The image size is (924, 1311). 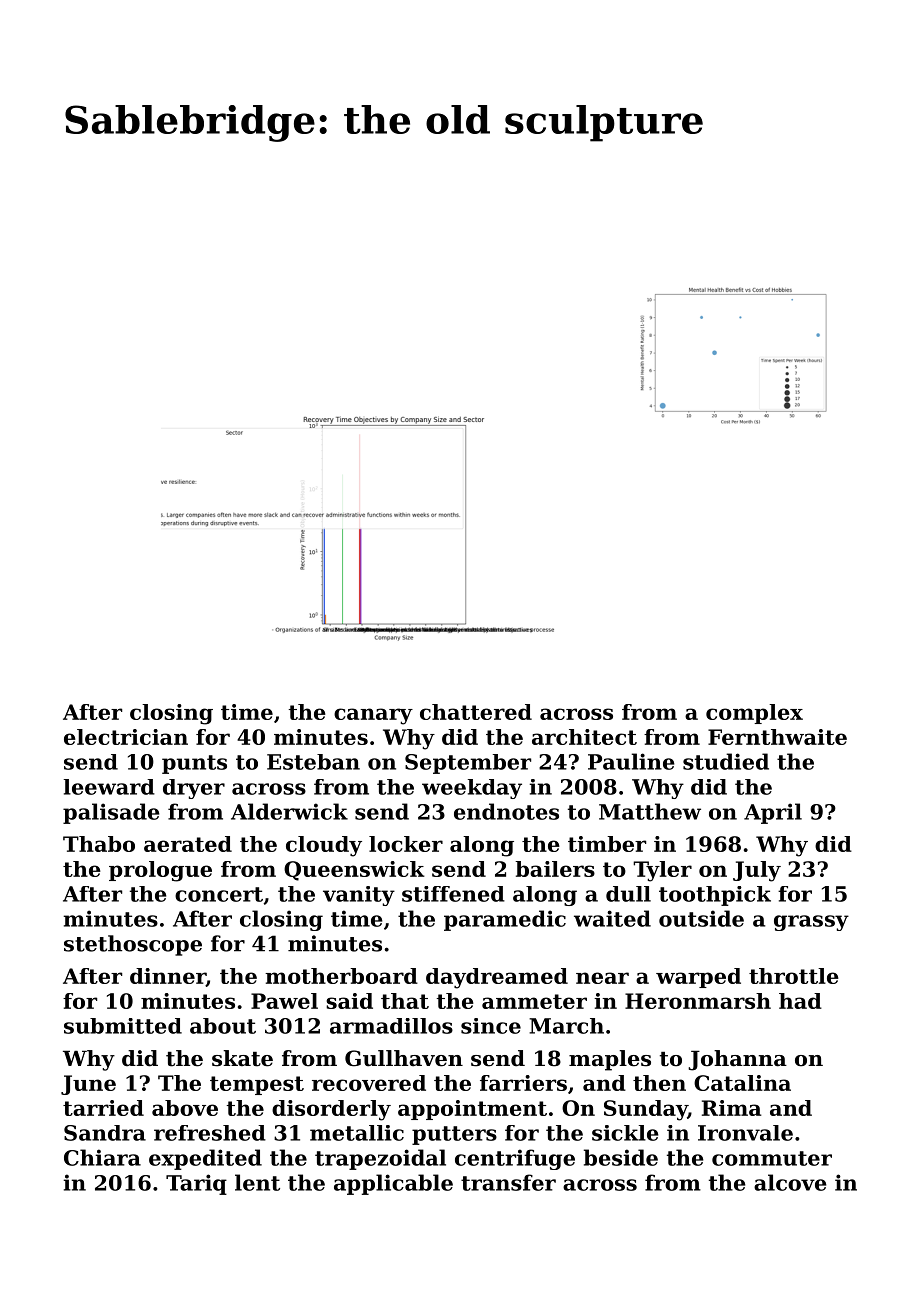 I want to click on lent, so click(x=257, y=1182).
